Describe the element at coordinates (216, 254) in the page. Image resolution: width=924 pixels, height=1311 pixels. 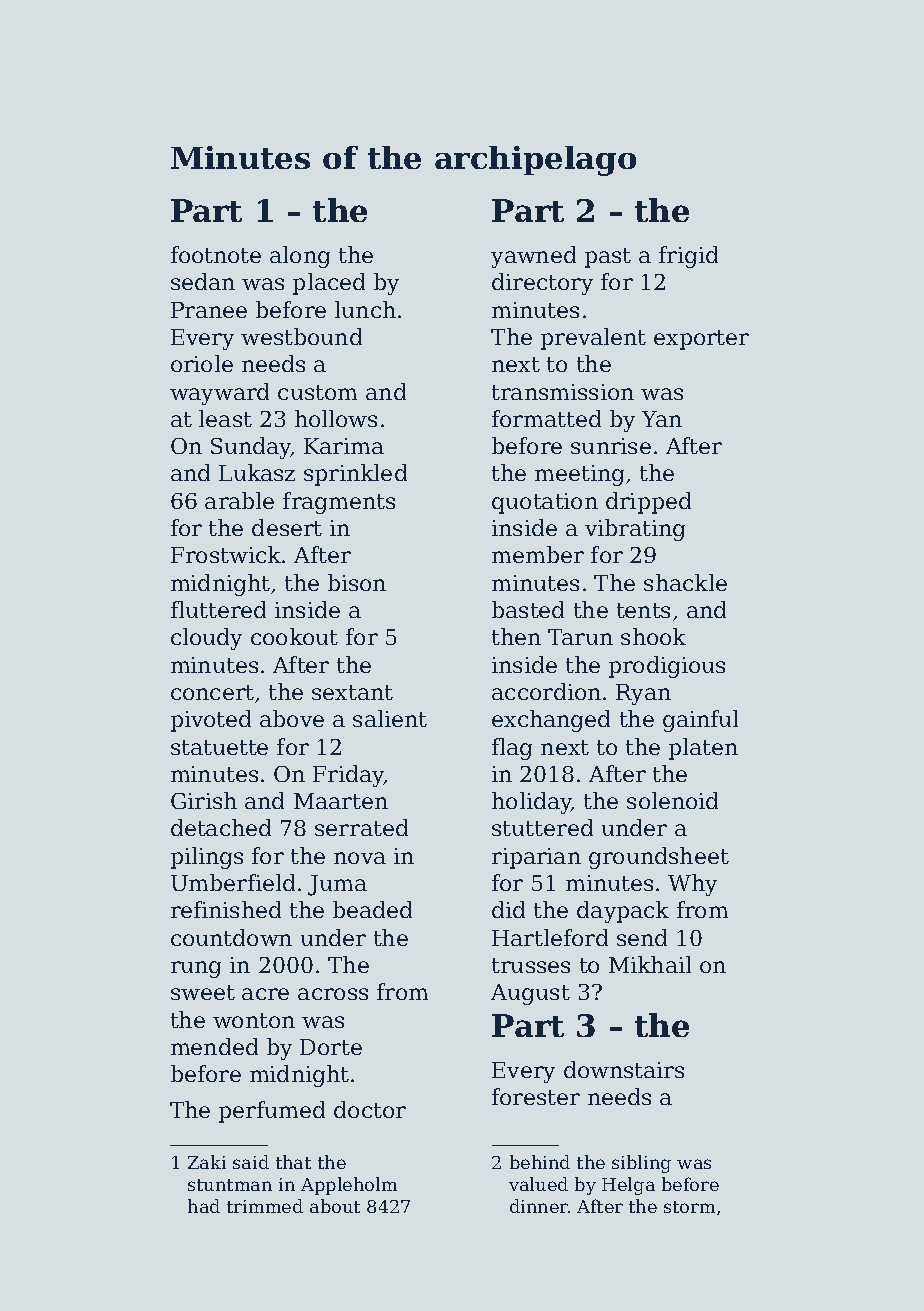
I see `footnote` at that location.
